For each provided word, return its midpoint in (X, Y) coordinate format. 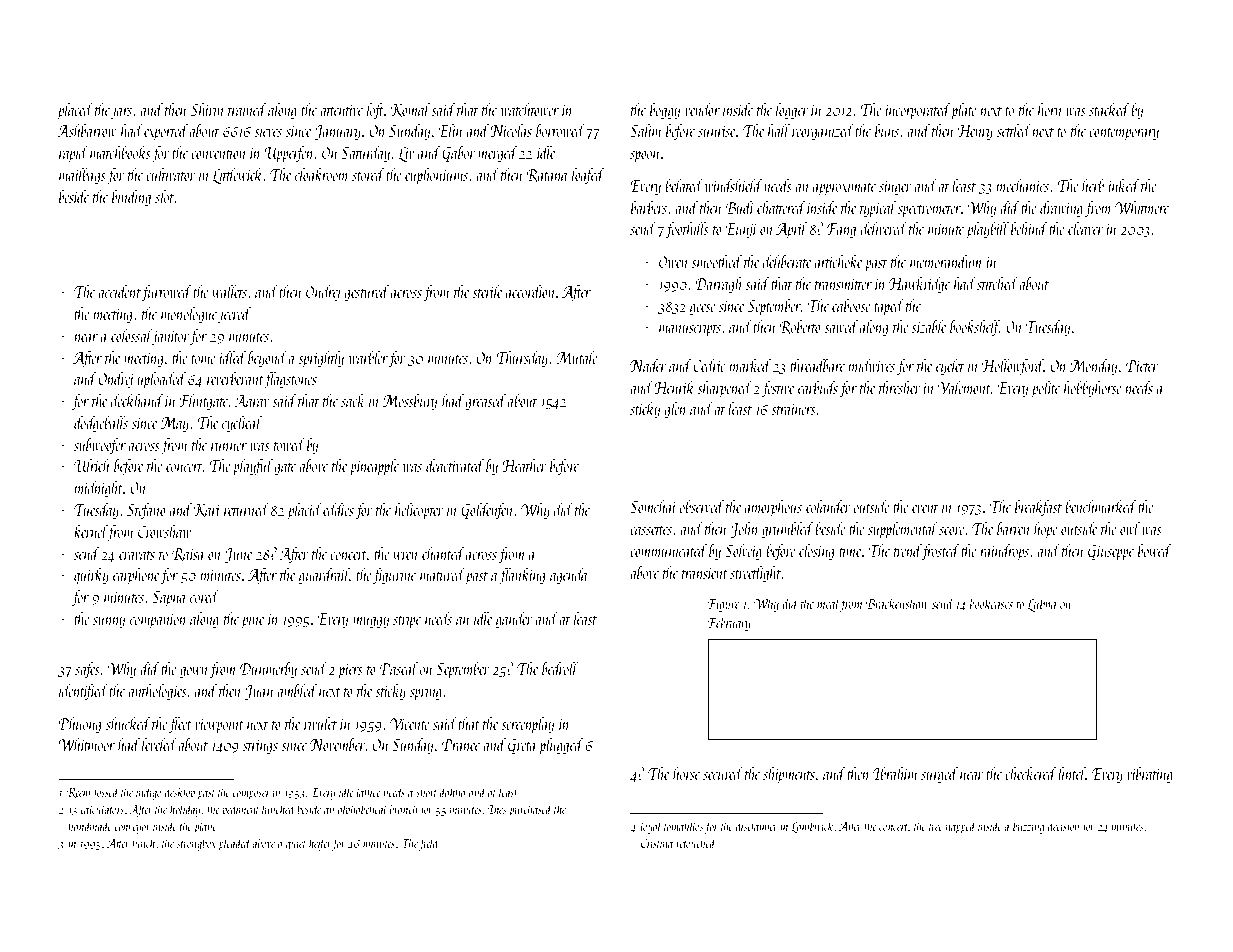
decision (1063, 825)
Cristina (657, 843)
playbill (987, 230)
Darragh (718, 285)
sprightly (321, 359)
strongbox (196, 844)
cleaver (1085, 228)
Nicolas (511, 130)
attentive (341, 110)
